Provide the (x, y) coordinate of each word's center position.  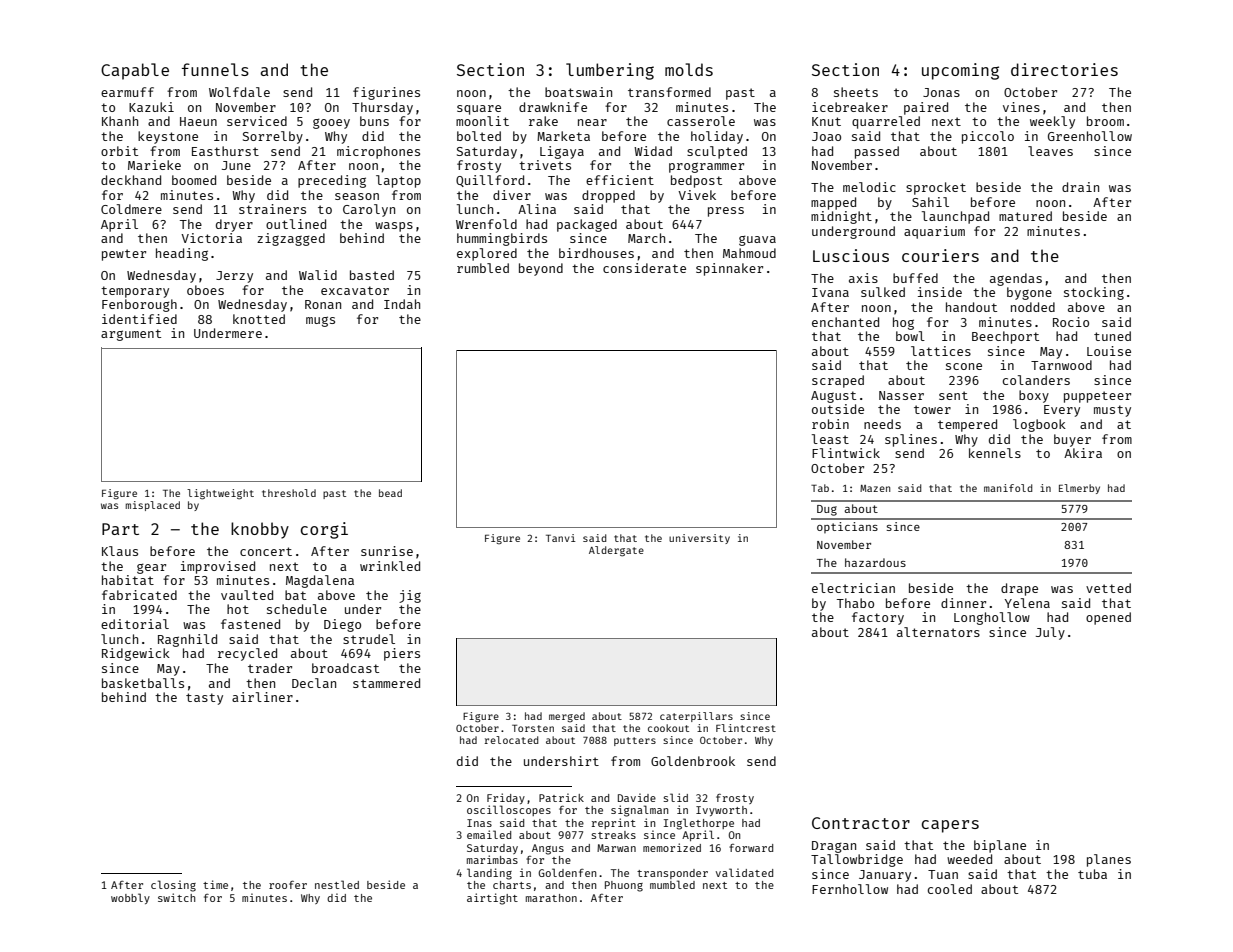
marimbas (492, 859)
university (699, 539)
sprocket (936, 188)
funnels (215, 69)
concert (266, 551)
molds (689, 69)
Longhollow (992, 618)
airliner (262, 697)
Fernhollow (850, 889)
